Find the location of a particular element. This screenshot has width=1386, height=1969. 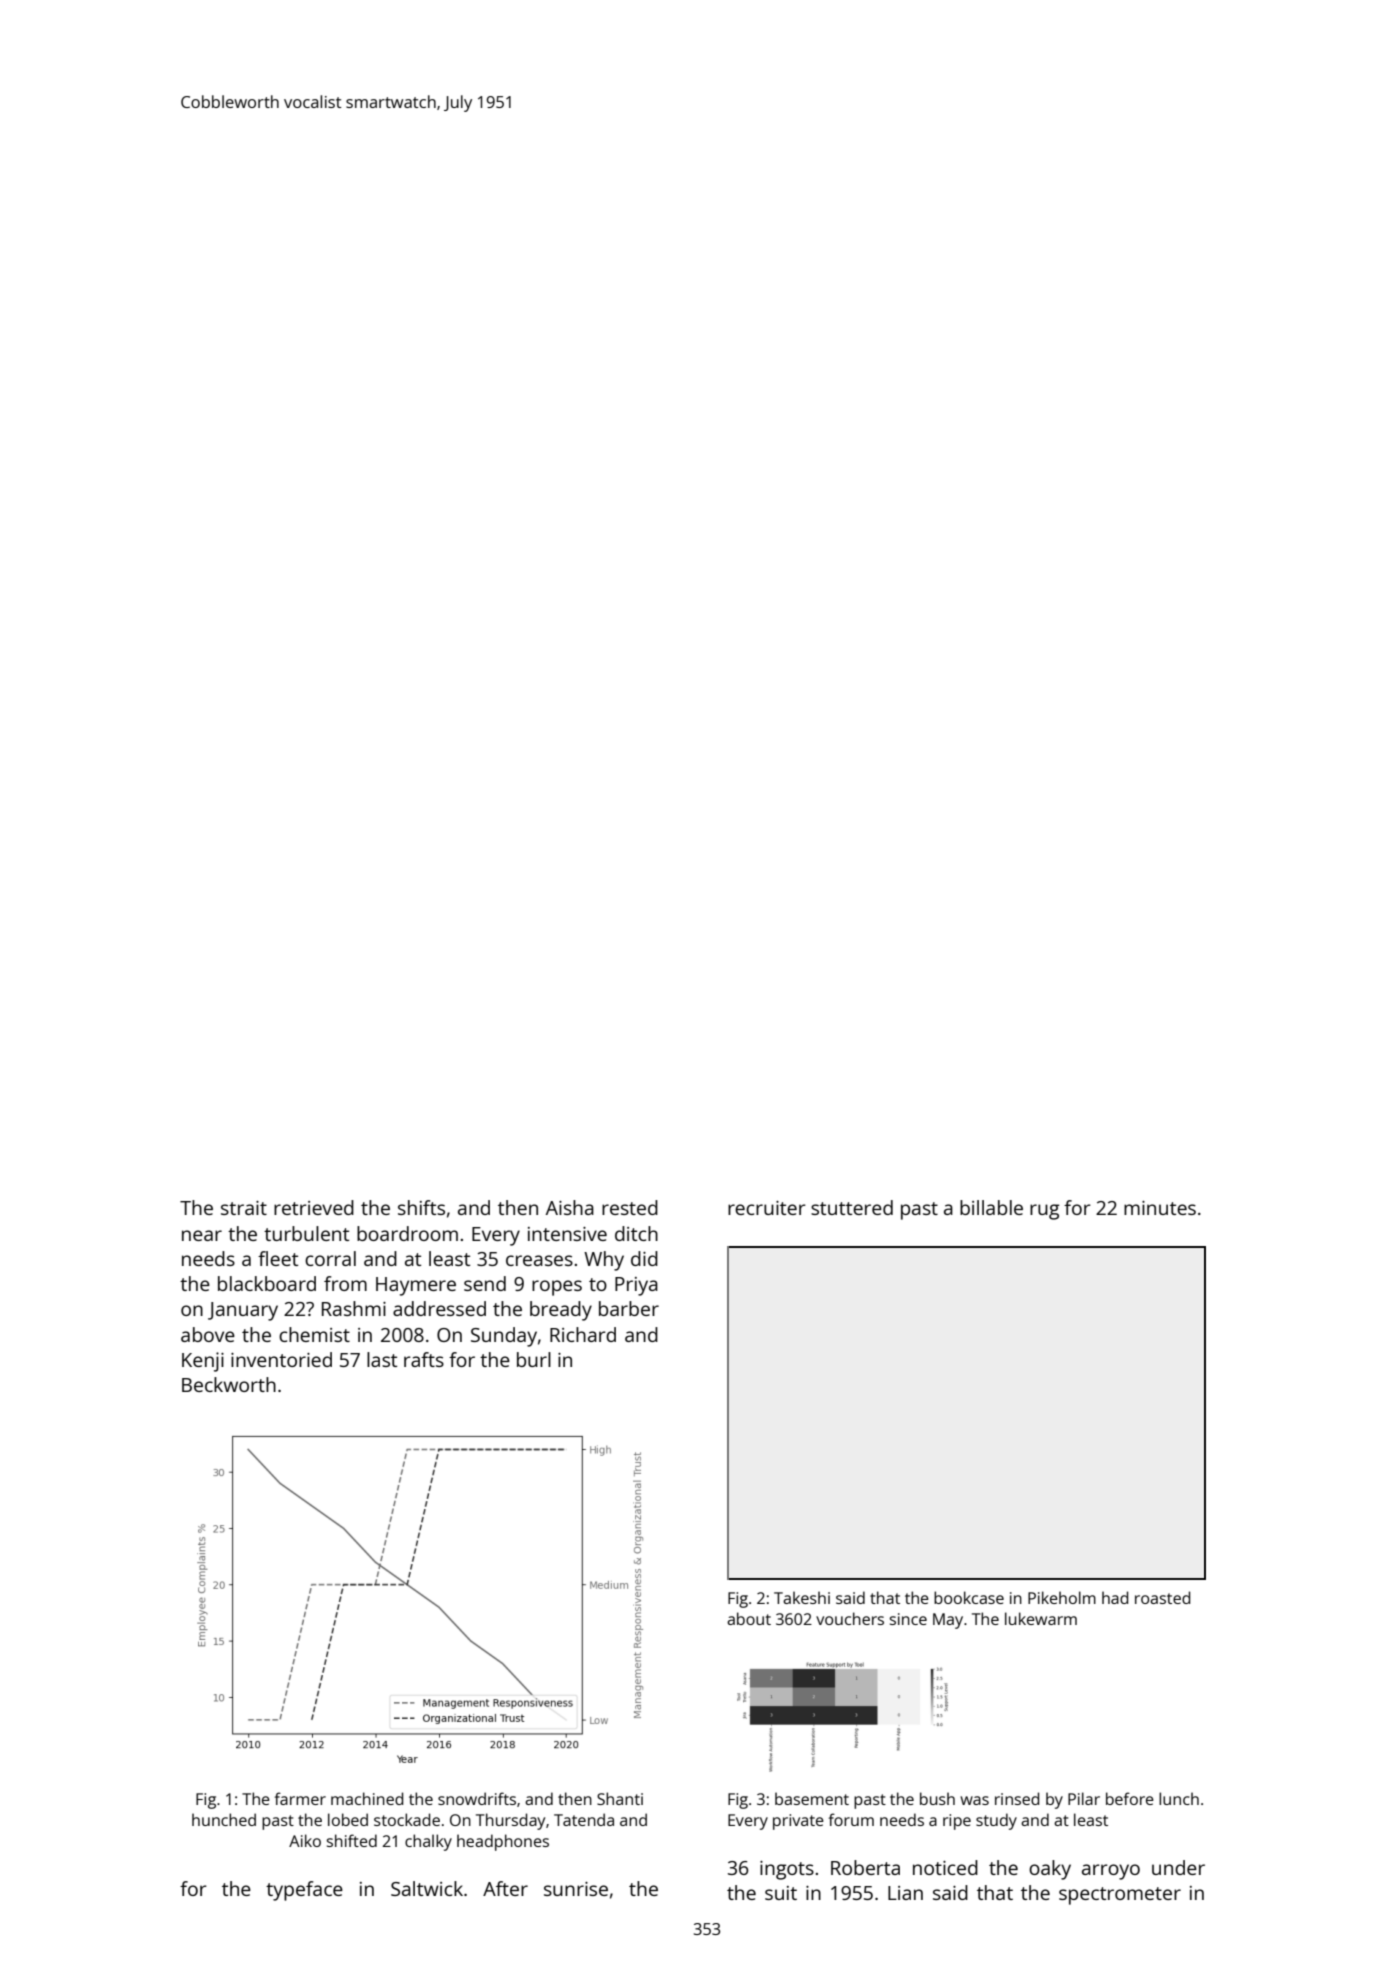

Takeshi is located at coordinates (802, 1597).
